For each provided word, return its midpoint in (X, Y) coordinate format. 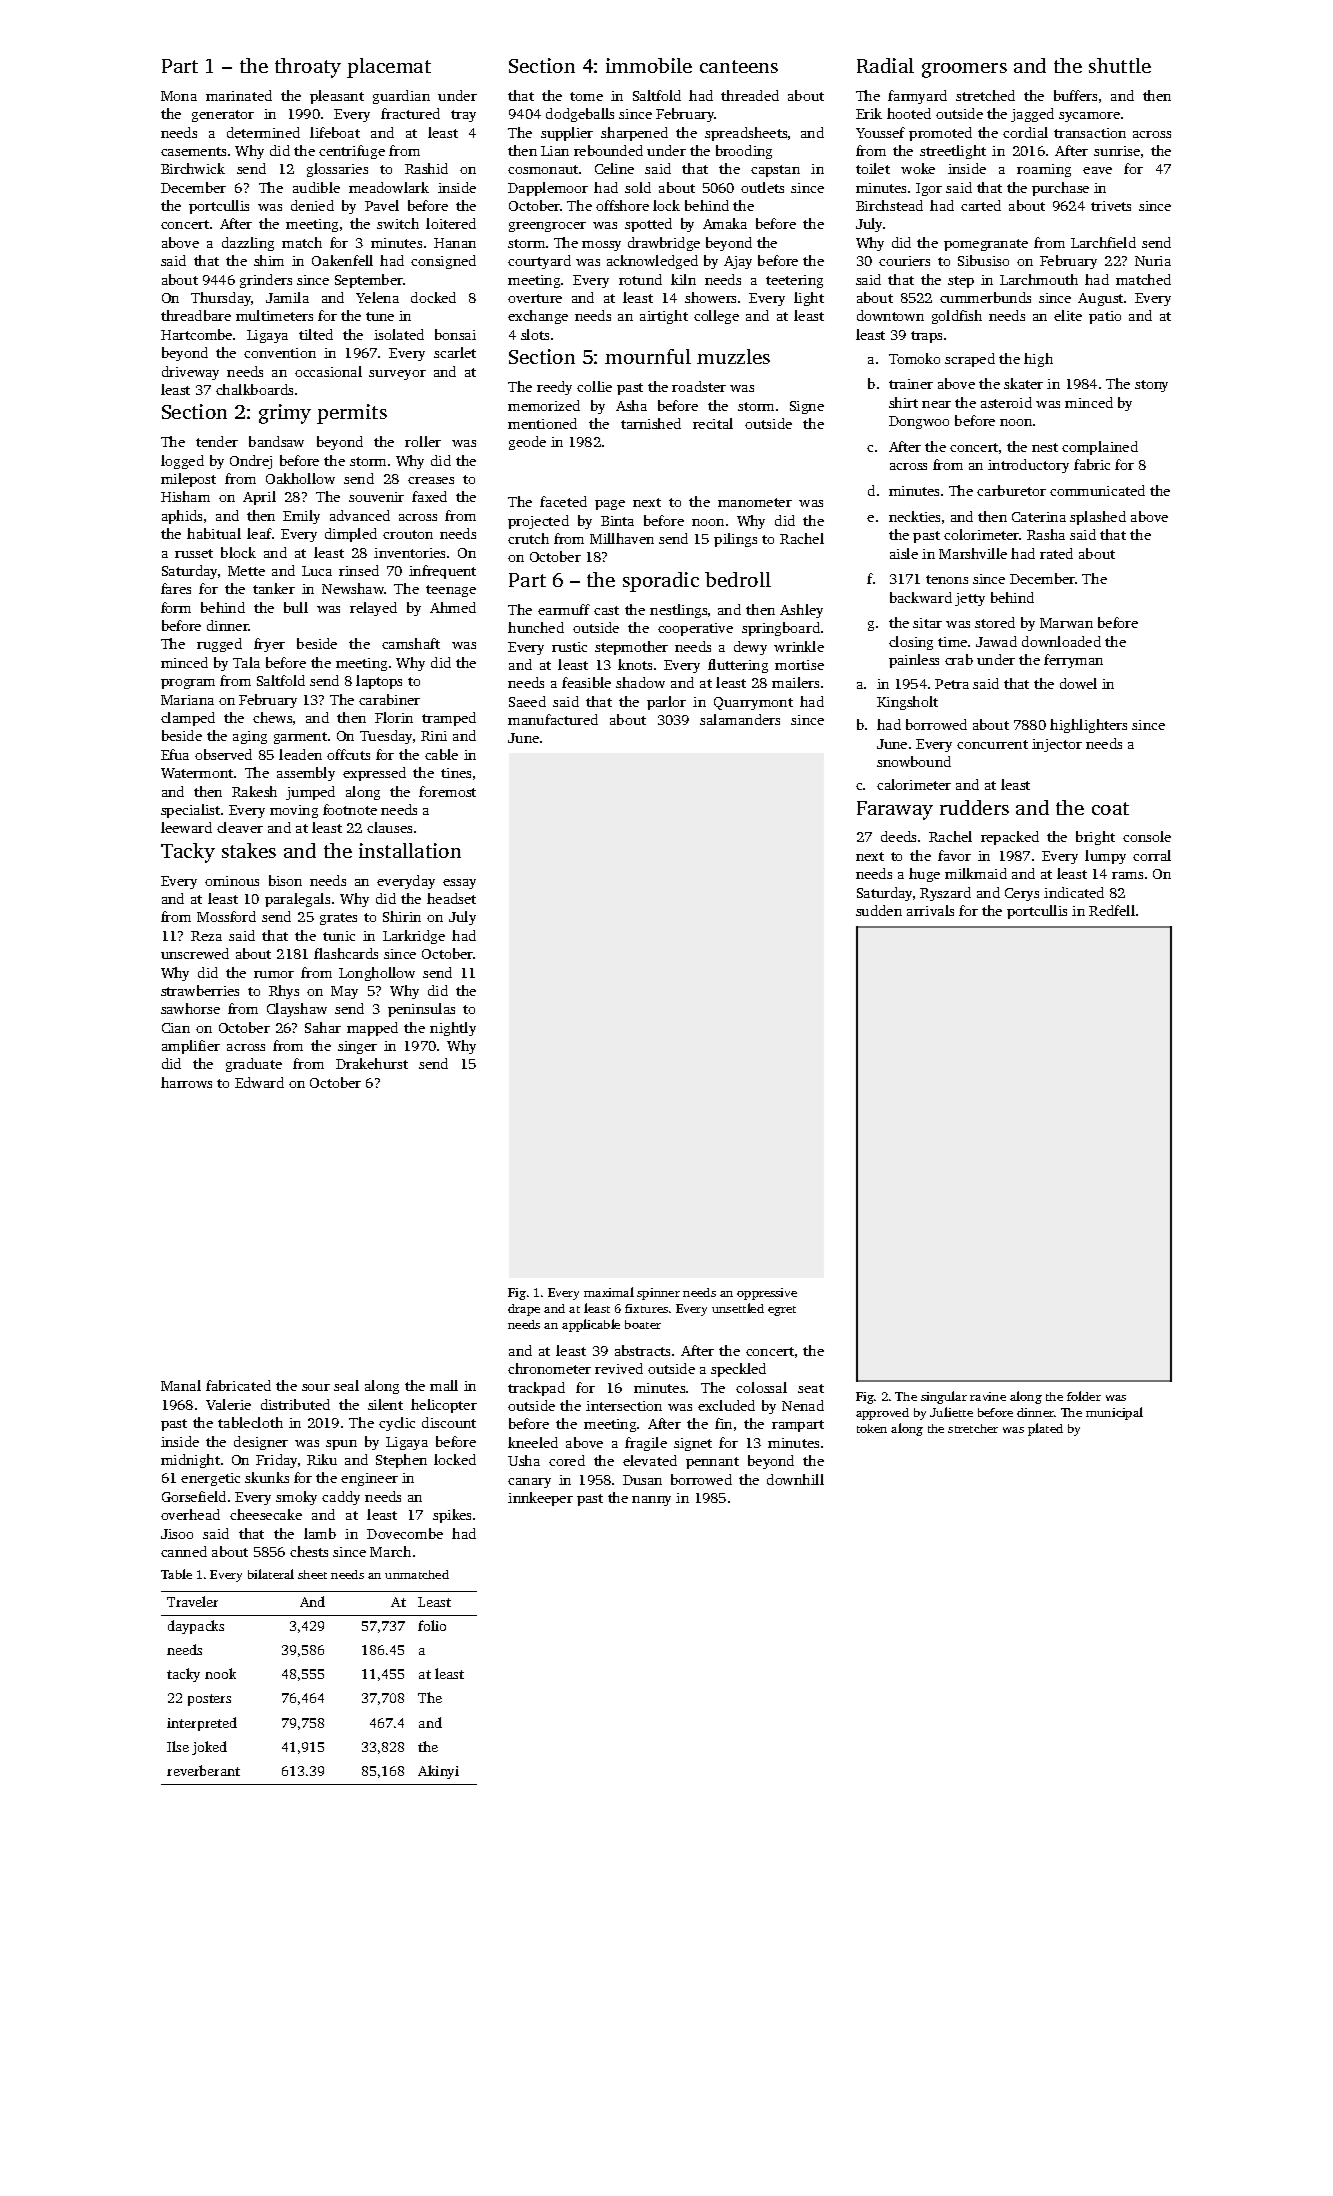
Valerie (228, 1404)
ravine (988, 1396)
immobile (649, 65)
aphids (182, 517)
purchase (1060, 189)
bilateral (271, 1574)
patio (1105, 317)
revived (619, 1368)
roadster (699, 386)
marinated (239, 95)
